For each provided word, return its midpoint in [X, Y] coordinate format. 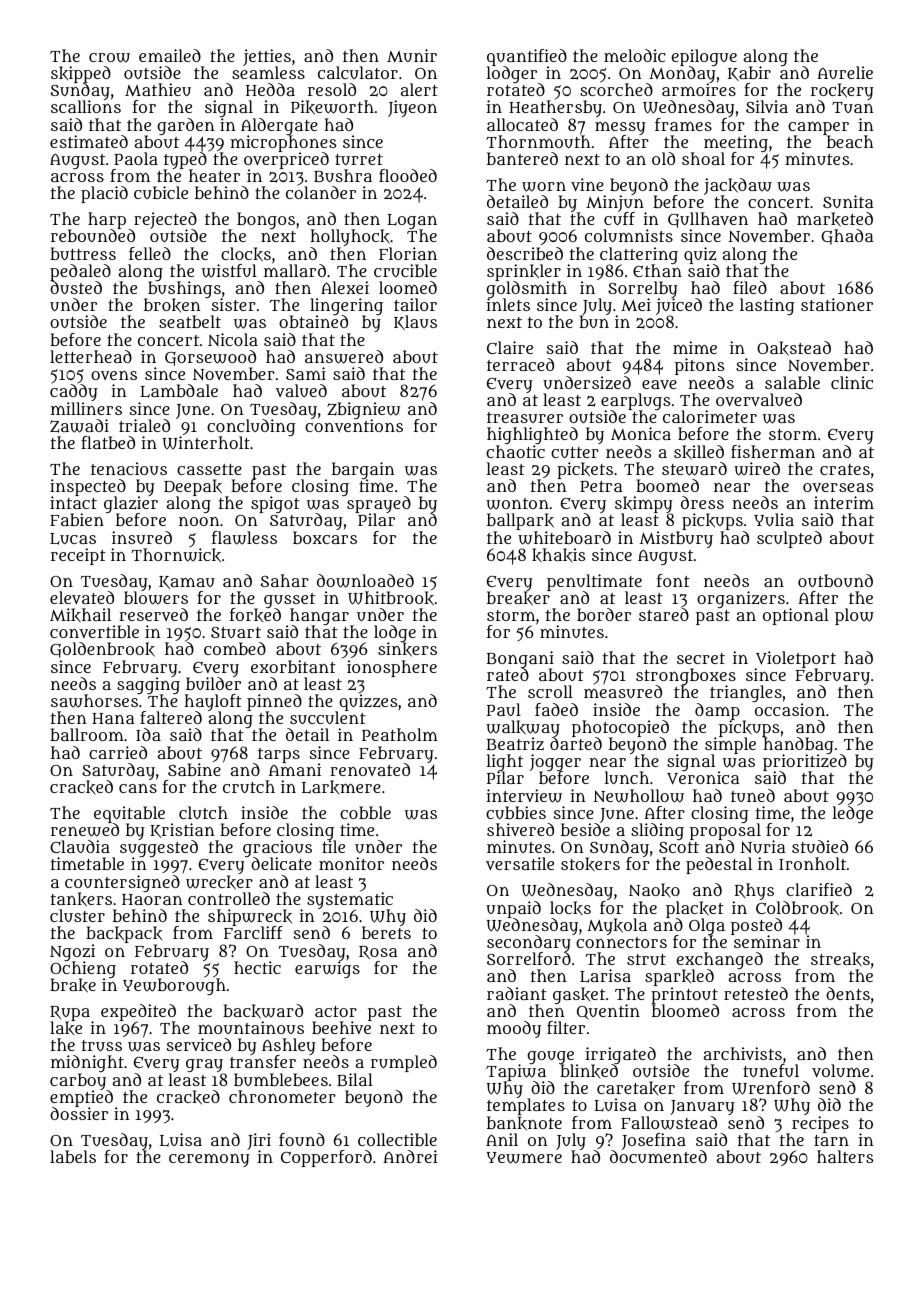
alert [419, 89]
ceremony [209, 1160]
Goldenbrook [102, 650]
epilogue [704, 57]
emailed [170, 55]
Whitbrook [391, 598]
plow [854, 616]
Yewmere [524, 1158]
